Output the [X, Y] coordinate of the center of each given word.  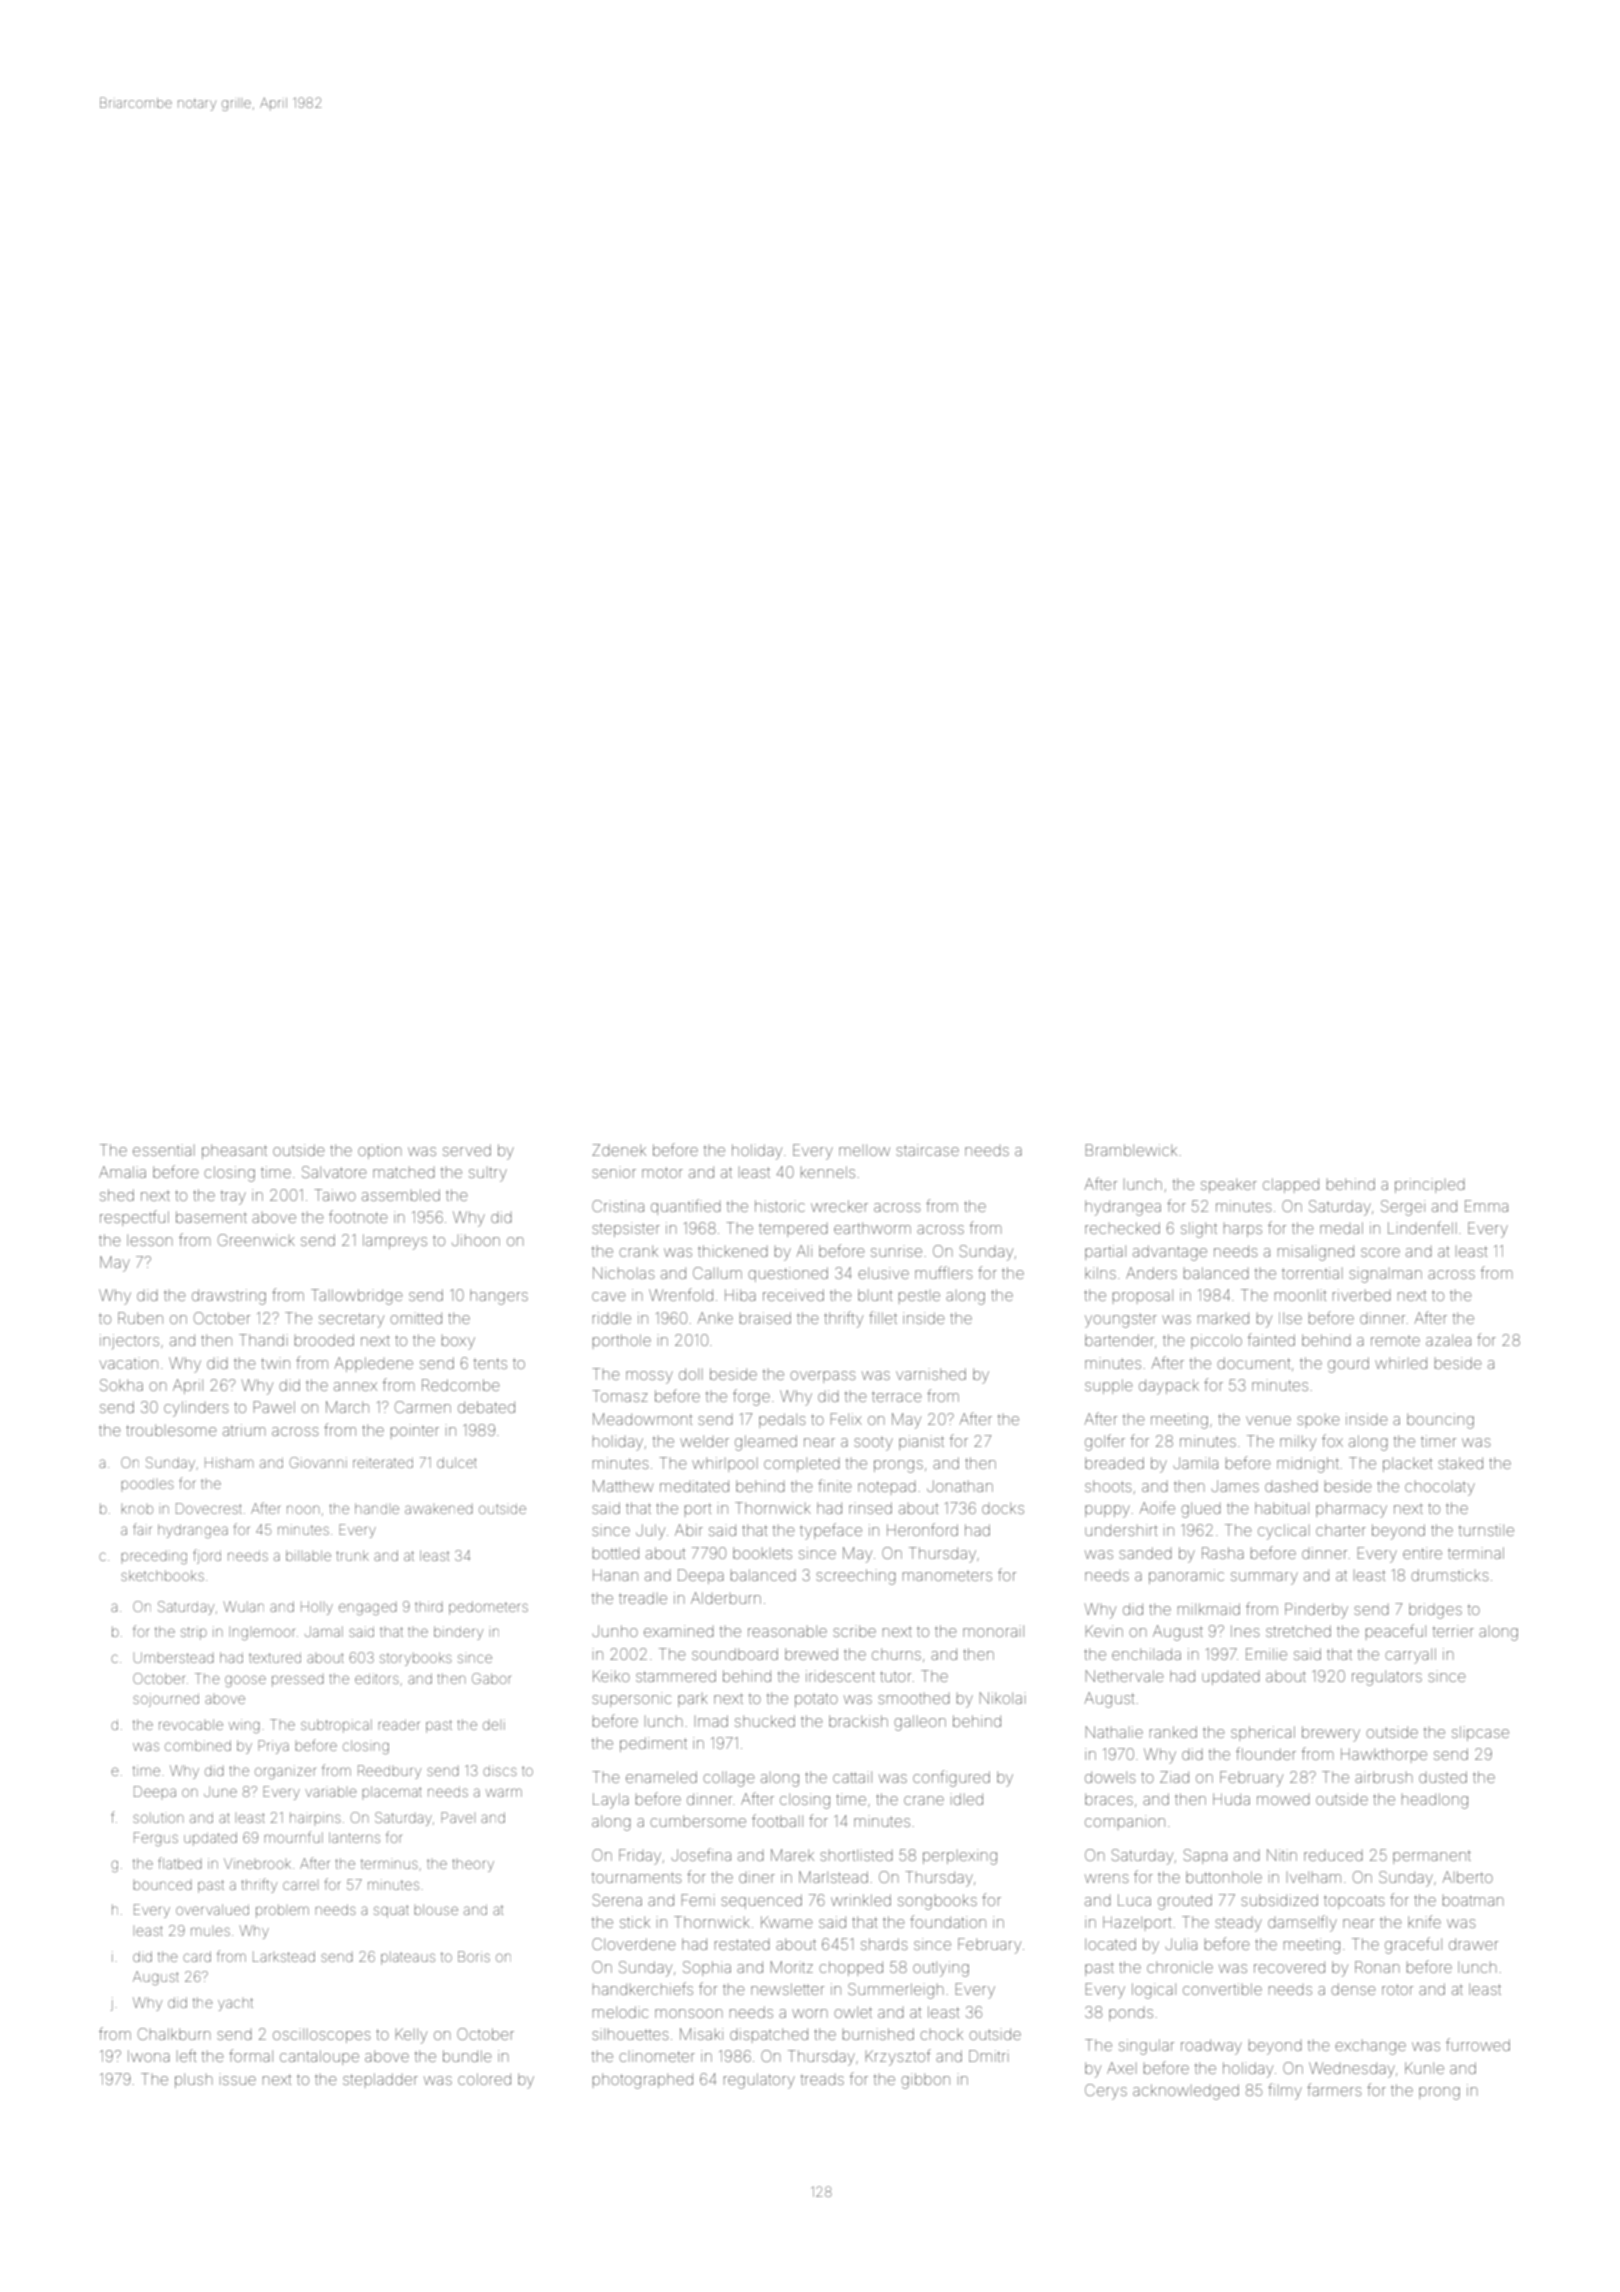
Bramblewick [1131, 1150]
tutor [895, 1676]
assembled [401, 1195]
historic [780, 1206]
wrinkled [861, 1900]
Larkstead [284, 1956]
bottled [616, 1553]
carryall [1410, 1656]
